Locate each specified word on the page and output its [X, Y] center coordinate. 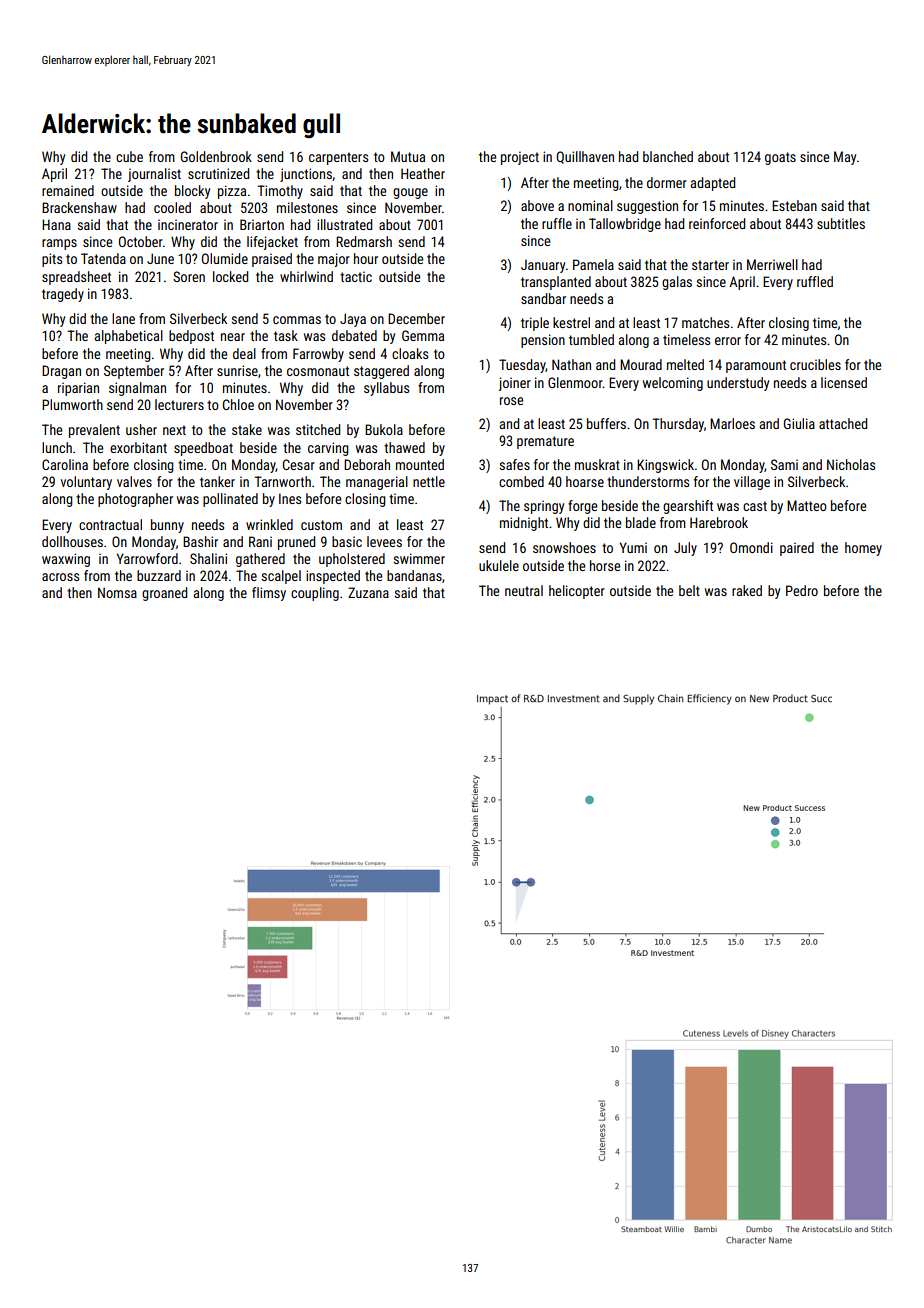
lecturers [179, 404]
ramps [59, 244]
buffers [606, 423]
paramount [756, 366]
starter [710, 265]
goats [780, 158]
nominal [590, 205]
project [520, 158]
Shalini [208, 558]
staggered [381, 372]
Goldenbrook [216, 156]
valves [134, 481]
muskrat [597, 464]
